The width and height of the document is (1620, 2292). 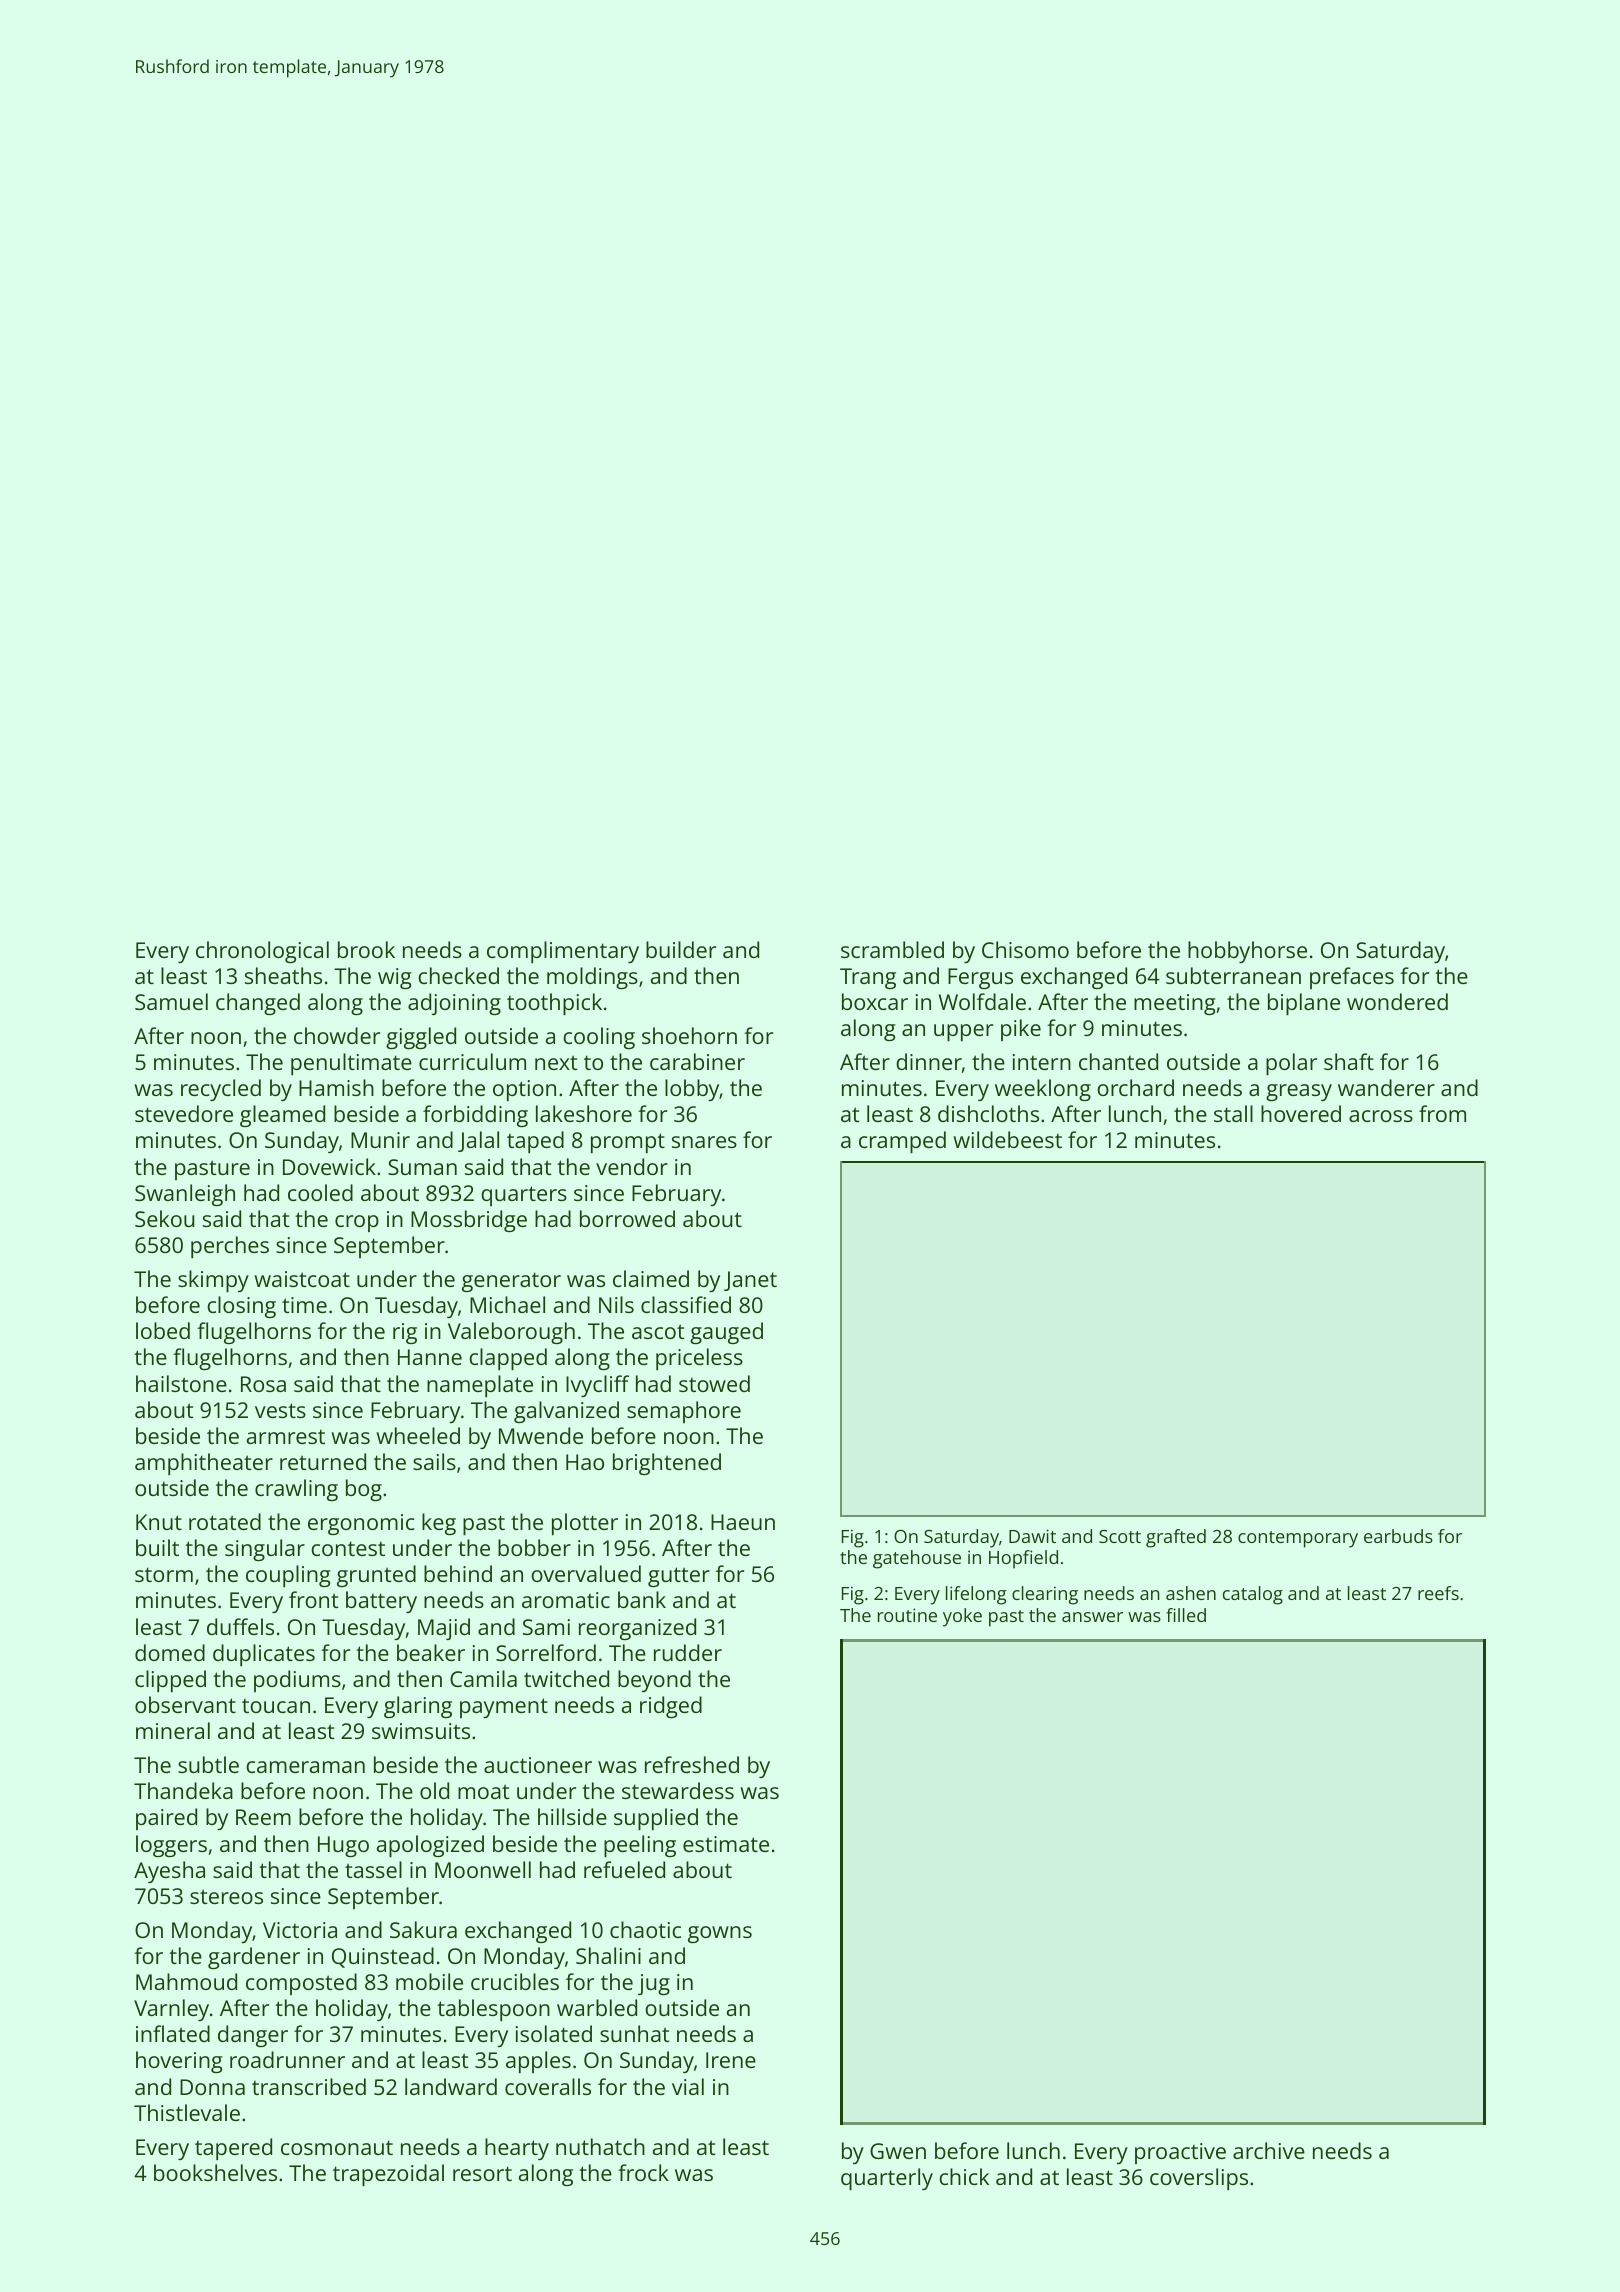 I want to click on transcribed, so click(x=309, y=2086).
